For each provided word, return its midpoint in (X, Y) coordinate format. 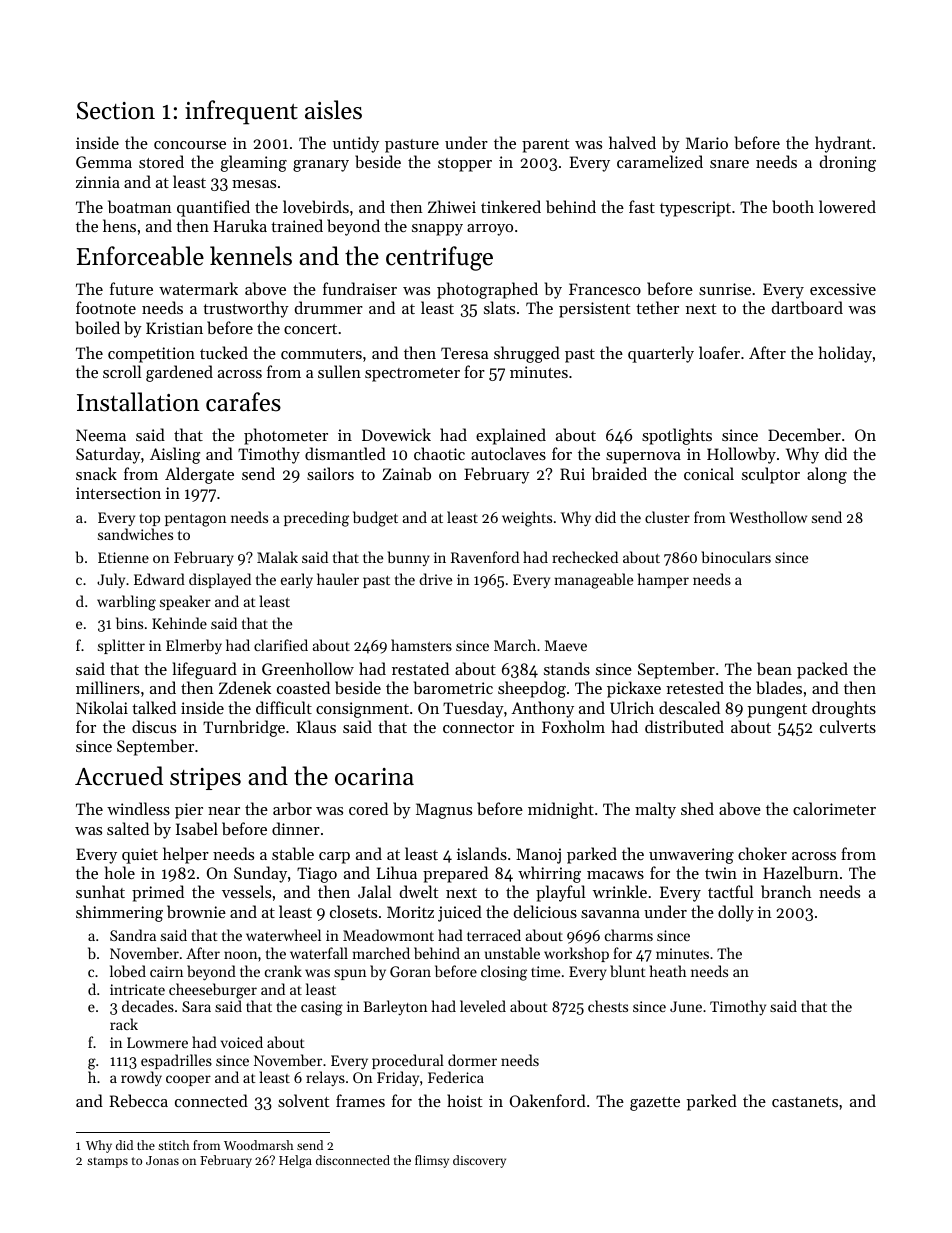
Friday (398, 1078)
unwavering (691, 856)
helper (186, 855)
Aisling (175, 455)
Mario (707, 143)
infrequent (241, 112)
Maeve (566, 645)
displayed (220, 580)
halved (632, 142)
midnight (561, 810)
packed (822, 670)
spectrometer (412, 375)
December (804, 434)
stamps (107, 1162)
